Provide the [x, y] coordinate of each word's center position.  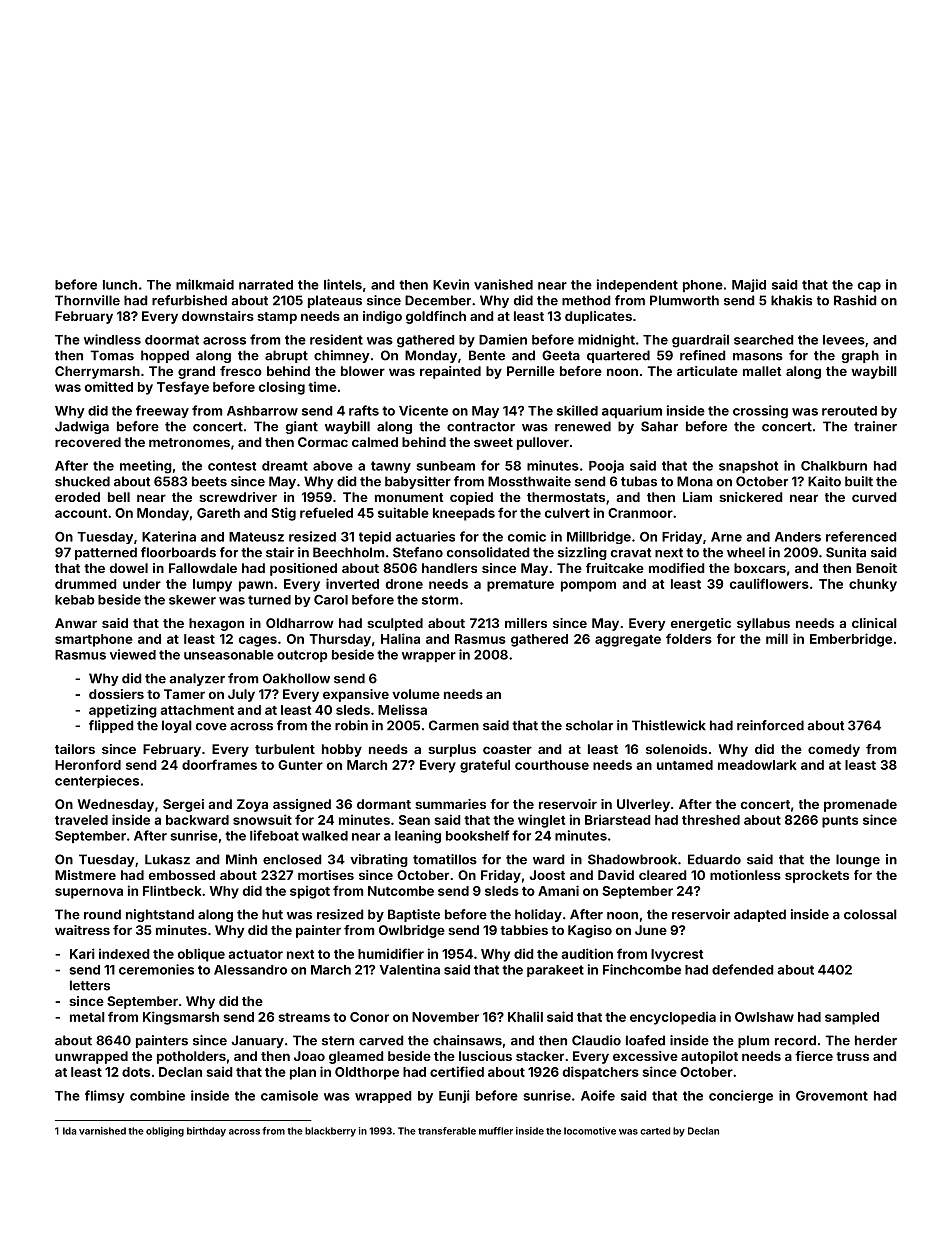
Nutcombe [401, 891]
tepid [375, 537]
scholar [589, 725]
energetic [701, 624]
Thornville [87, 300]
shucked [82, 481]
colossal [870, 914]
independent [637, 285]
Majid [749, 285]
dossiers [116, 694]
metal [87, 1017]
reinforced [770, 725]
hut [272, 914]
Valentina [410, 969]
